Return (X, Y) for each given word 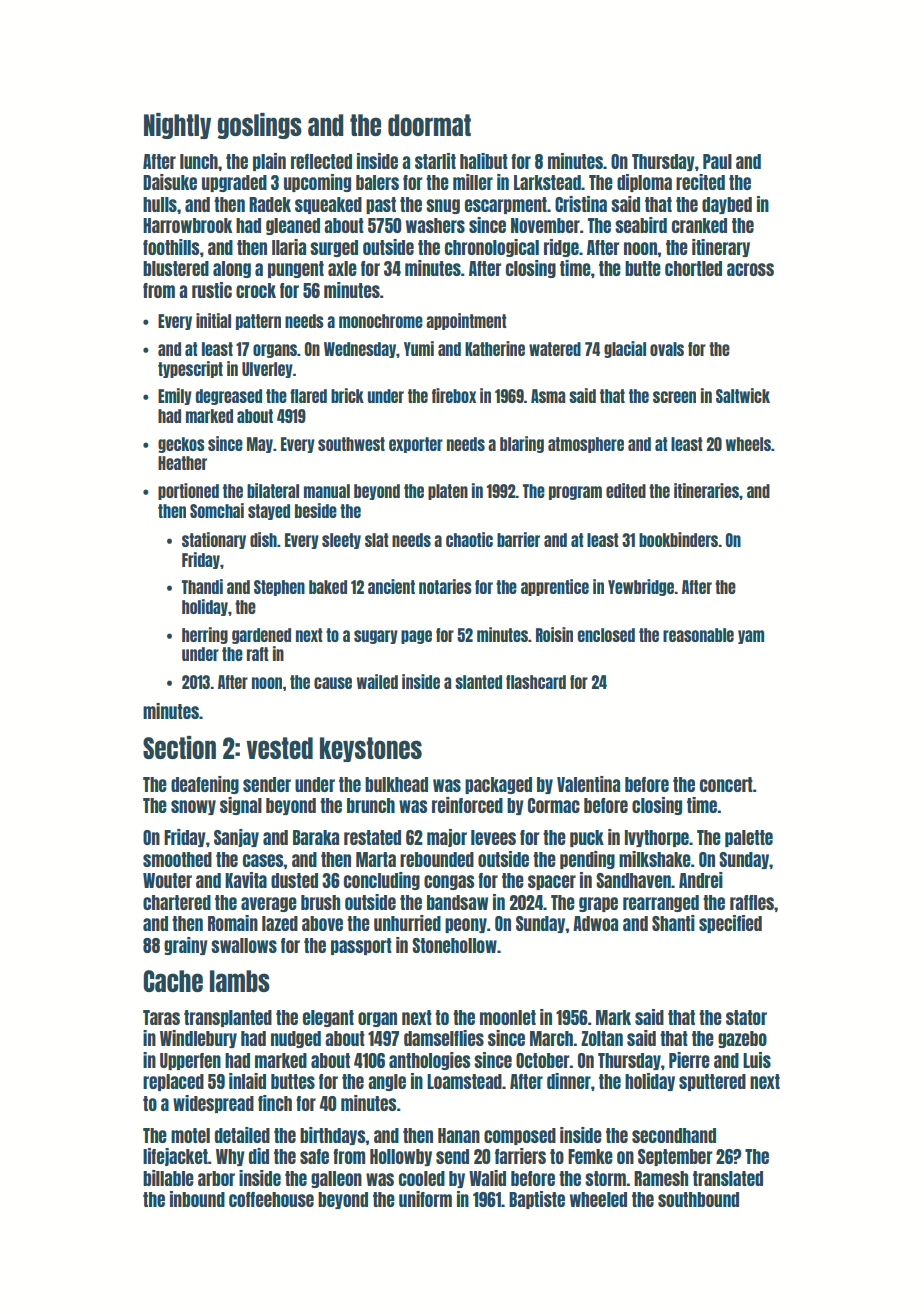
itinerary (721, 248)
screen (674, 397)
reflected (321, 161)
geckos (181, 445)
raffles (752, 902)
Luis (757, 1060)
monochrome (381, 321)
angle (387, 1082)
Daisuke (170, 182)
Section (179, 747)
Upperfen (190, 1061)
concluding (382, 881)
